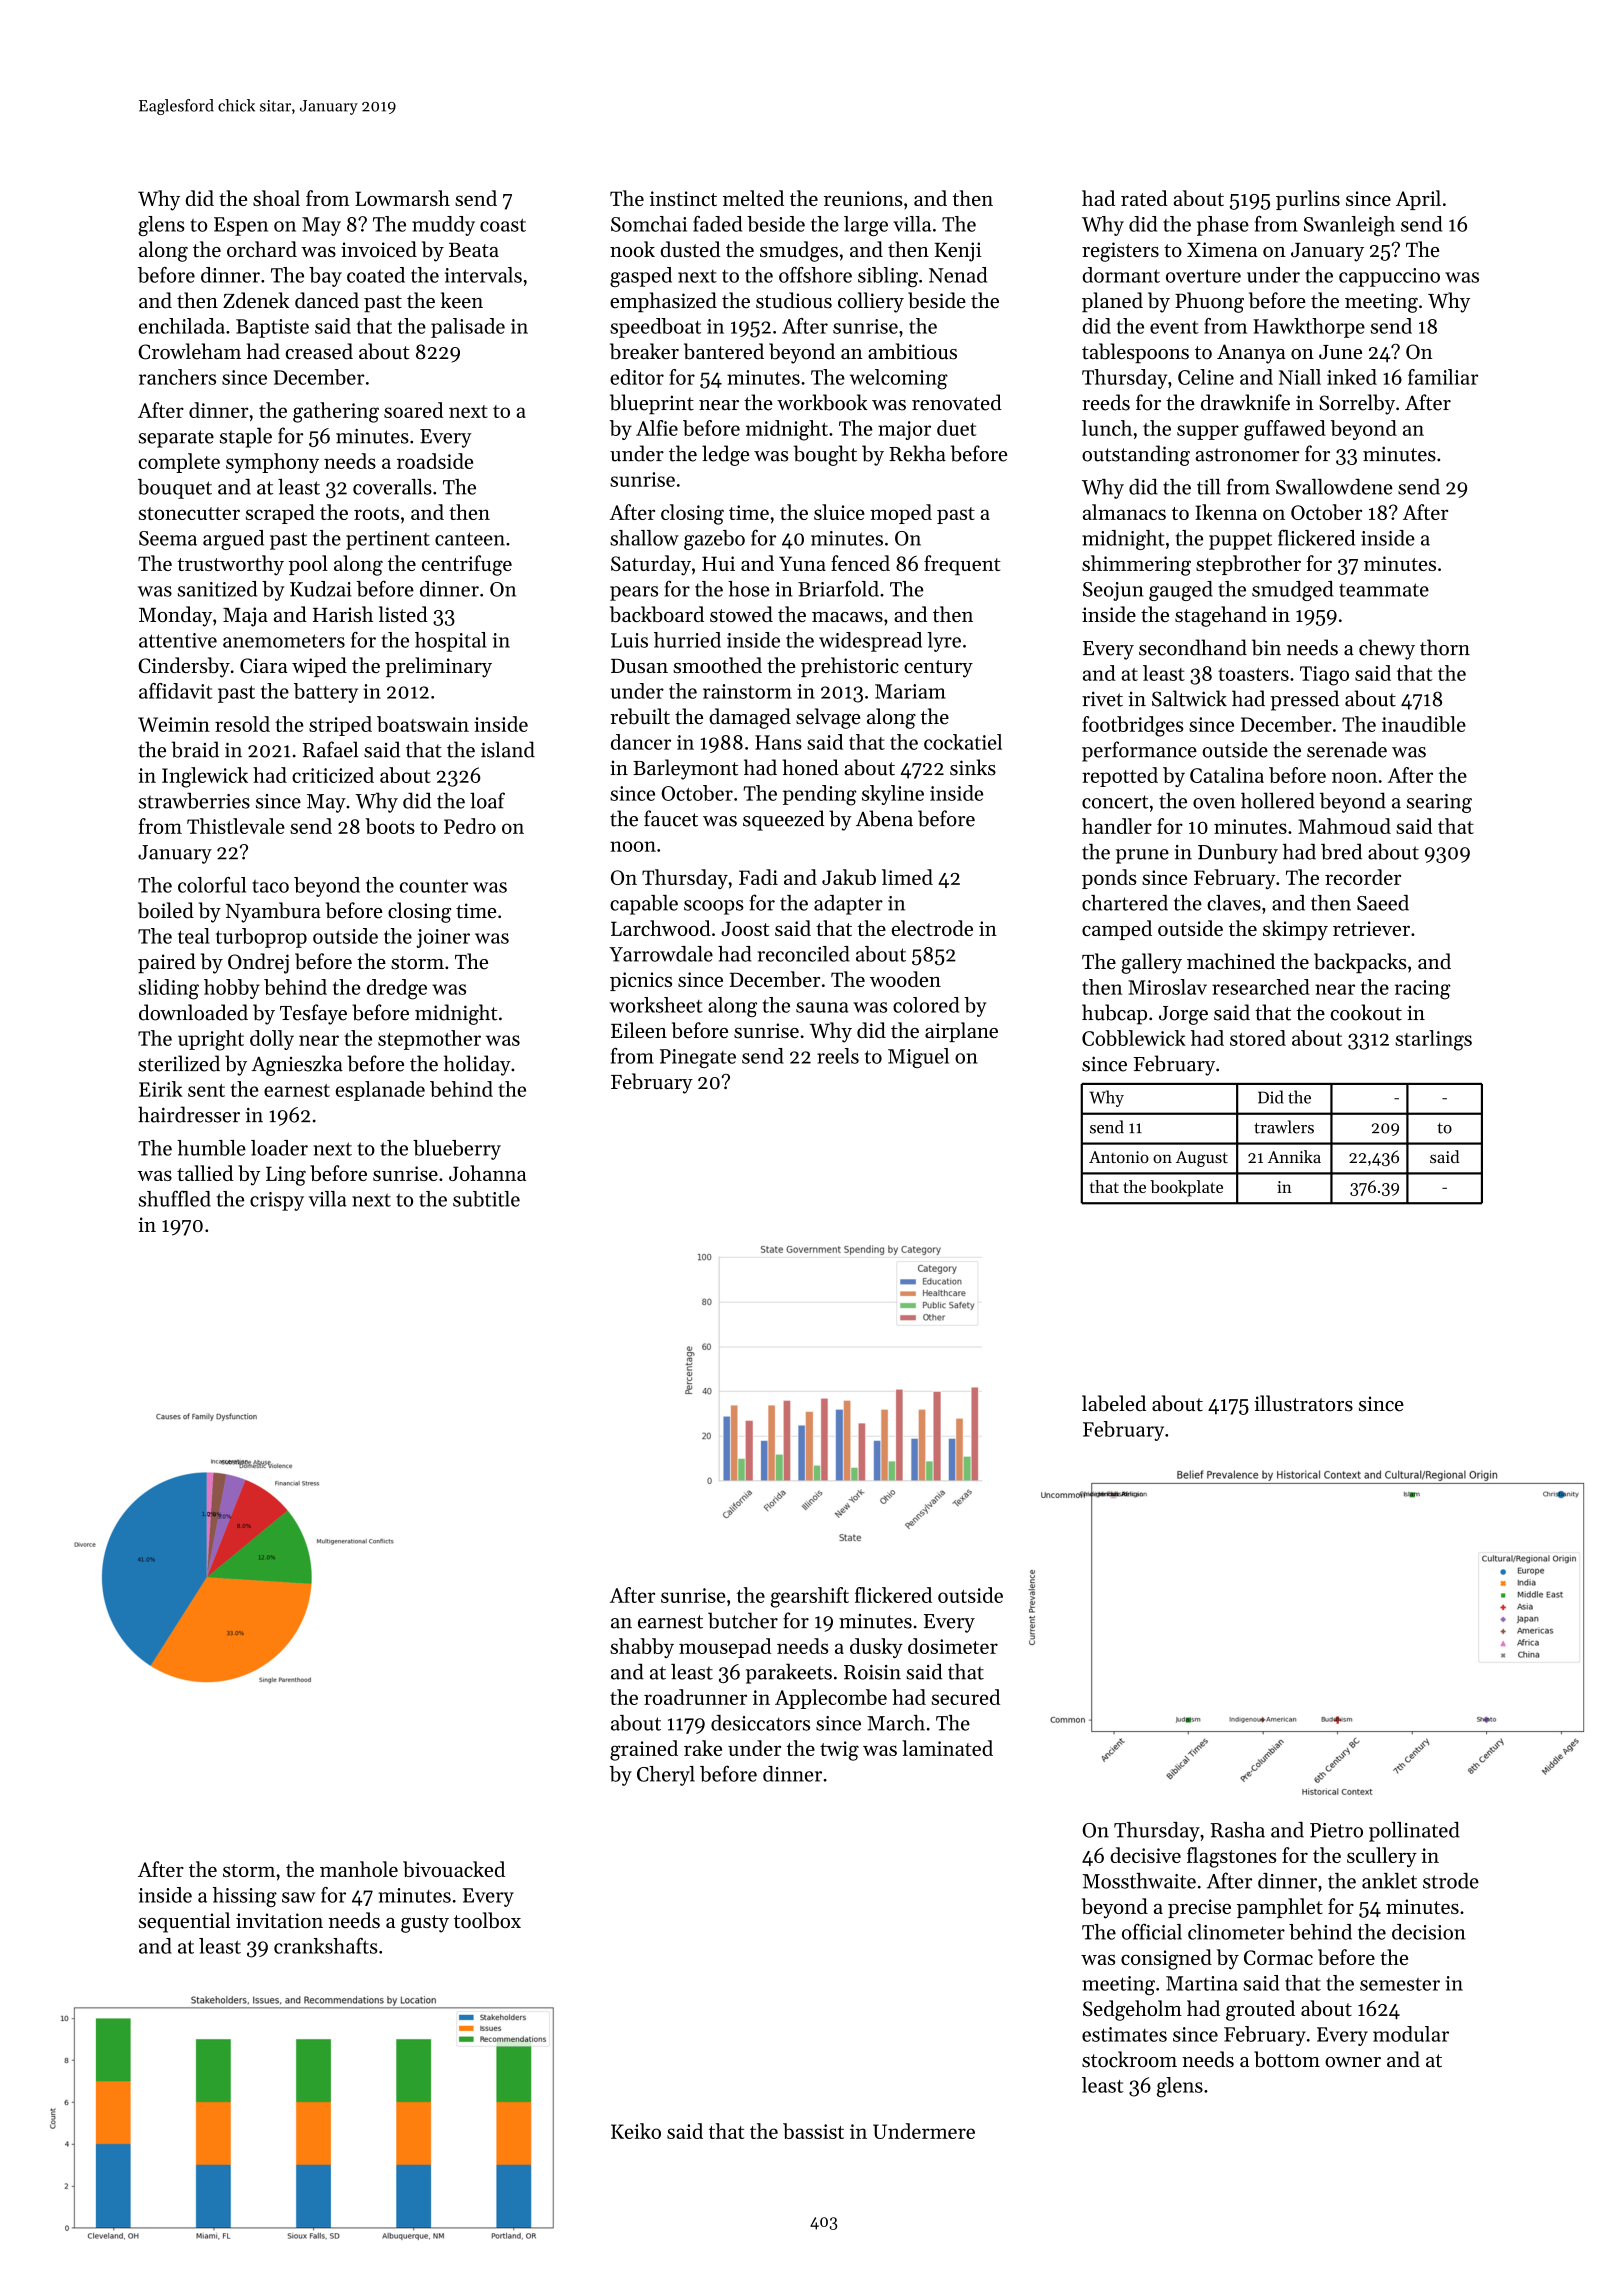  Describe the element at coordinates (1451, 1881) in the document. I see `strode` at that location.
